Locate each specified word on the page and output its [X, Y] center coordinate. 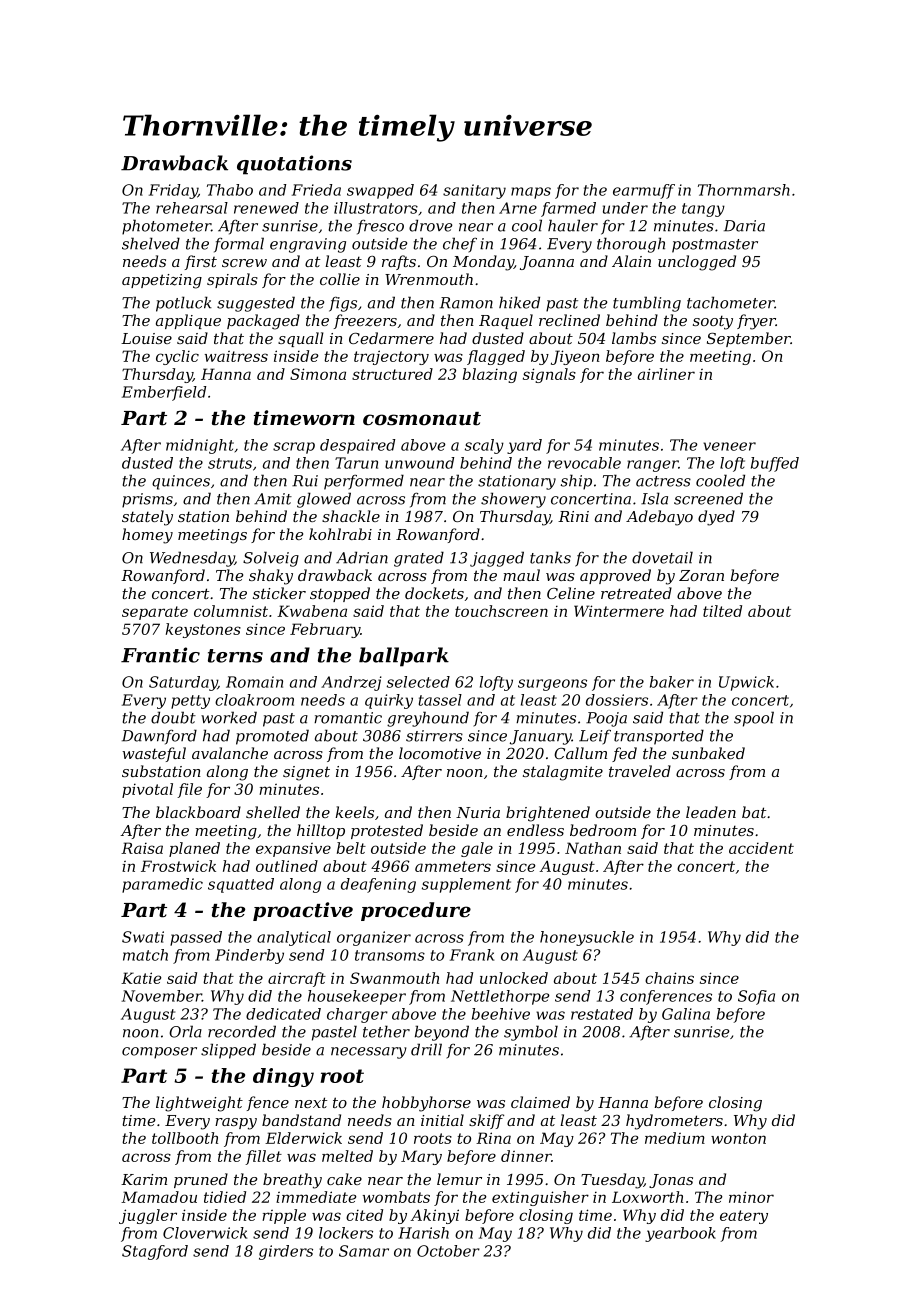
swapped [380, 191]
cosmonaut [422, 419]
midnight [200, 446]
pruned [201, 1180]
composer [159, 1053]
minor [751, 1197]
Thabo [230, 190]
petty [190, 702]
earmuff [644, 191]
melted [347, 1156]
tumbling [647, 304]
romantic [348, 718]
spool [754, 719]
